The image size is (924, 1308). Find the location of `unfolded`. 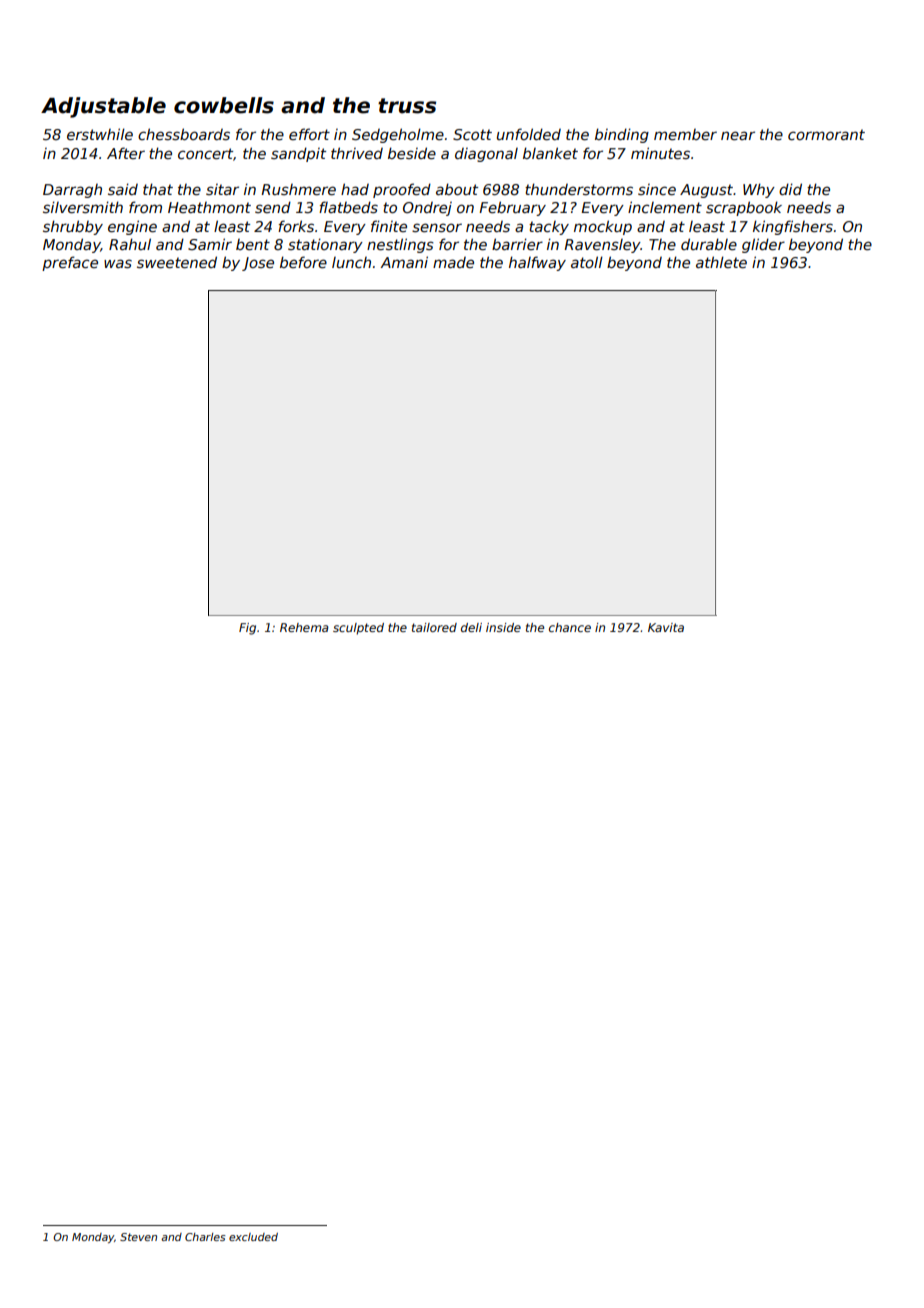

unfolded is located at coordinates (529, 134).
